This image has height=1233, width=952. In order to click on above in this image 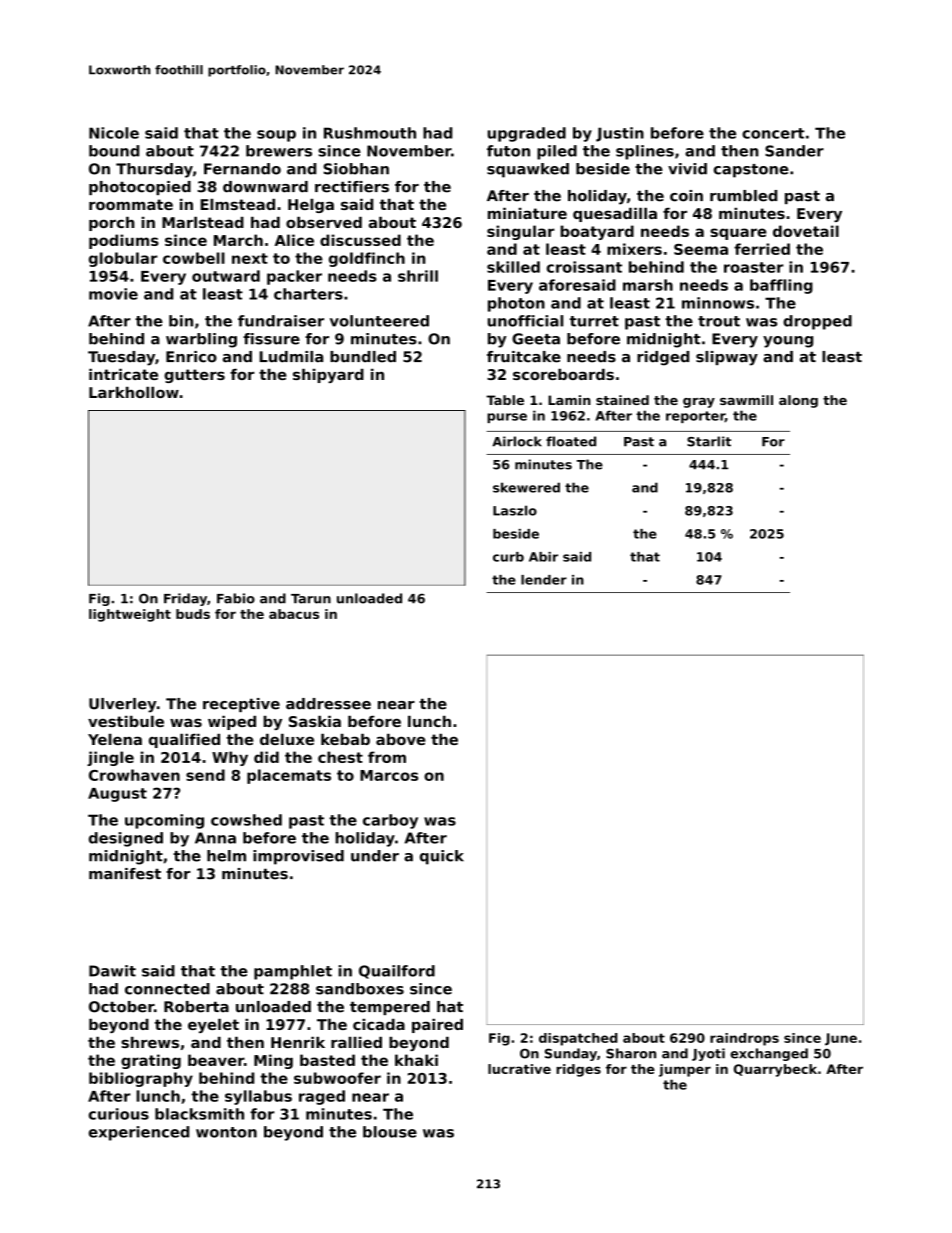, I will do `click(401, 739)`.
